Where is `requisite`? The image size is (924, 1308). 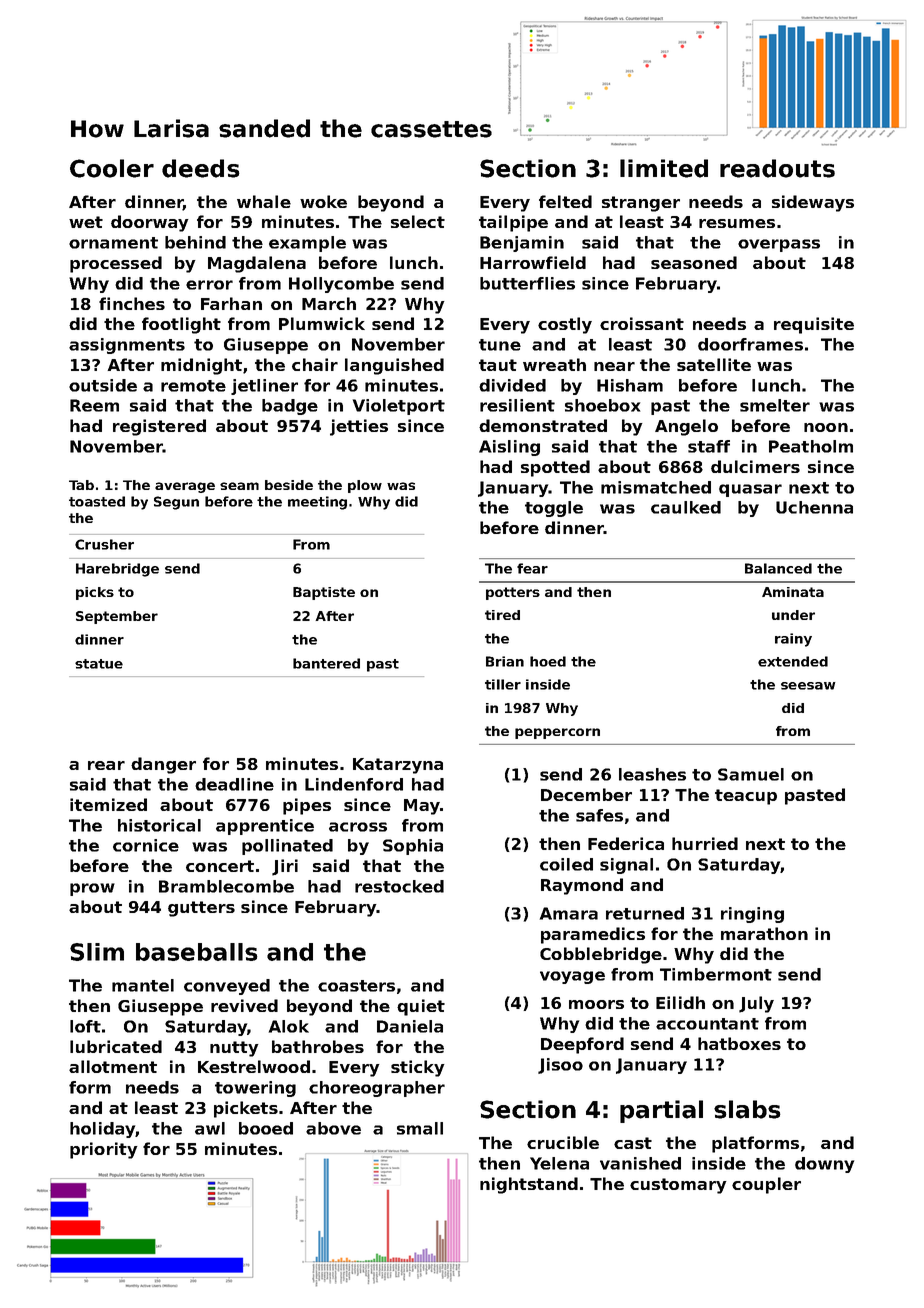
requisite is located at coordinates (814, 325).
